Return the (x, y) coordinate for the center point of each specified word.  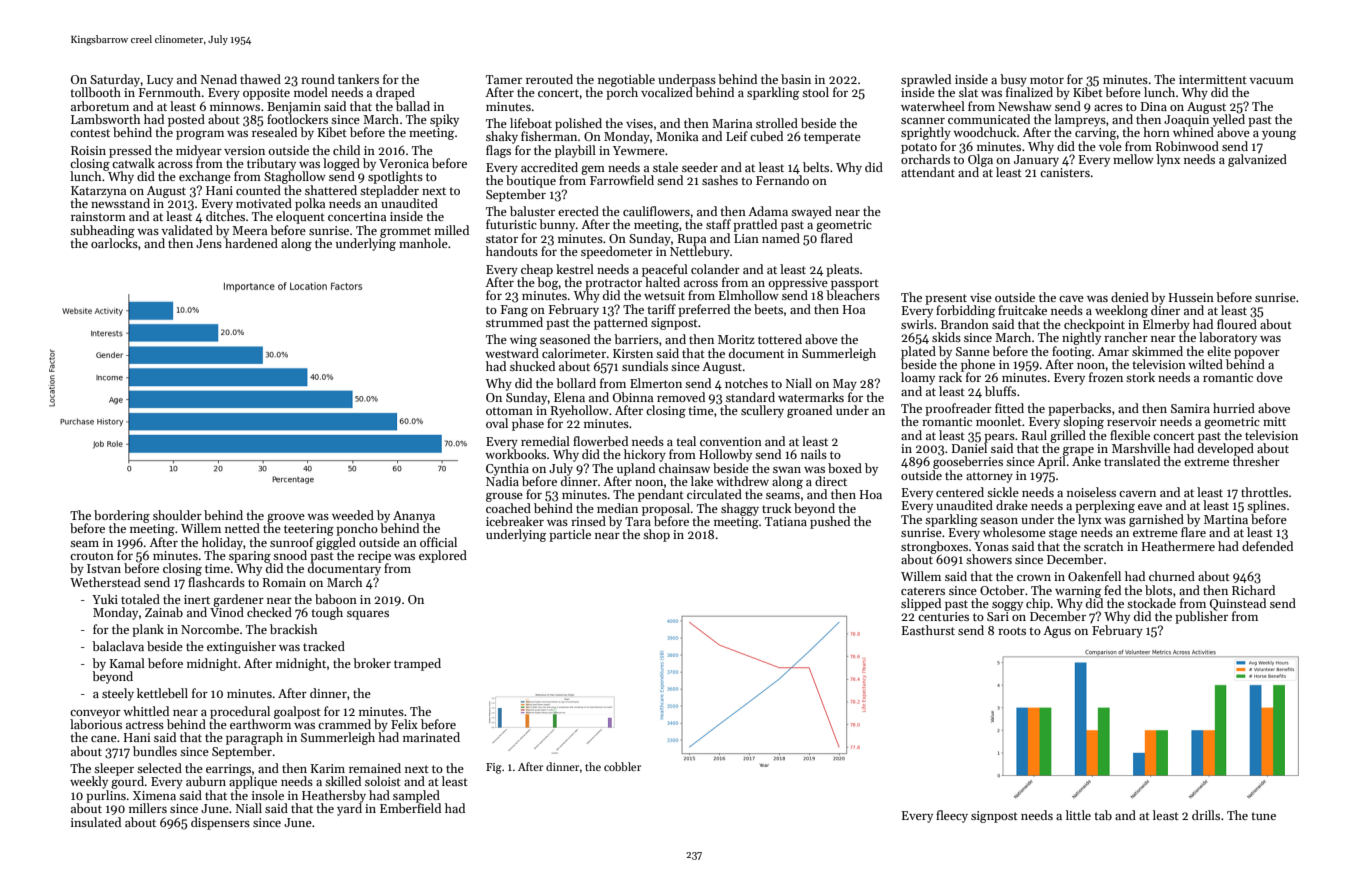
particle (570, 535)
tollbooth (95, 92)
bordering (122, 516)
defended (1267, 546)
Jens (209, 243)
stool (815, 92)
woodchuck (985, 132)
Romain (284, 582)
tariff (661, 309)
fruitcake (1022, 310)
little (1078, 815)
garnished (1156, 520)
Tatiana (786, 521)
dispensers (220, 823)
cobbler (622, 766)
